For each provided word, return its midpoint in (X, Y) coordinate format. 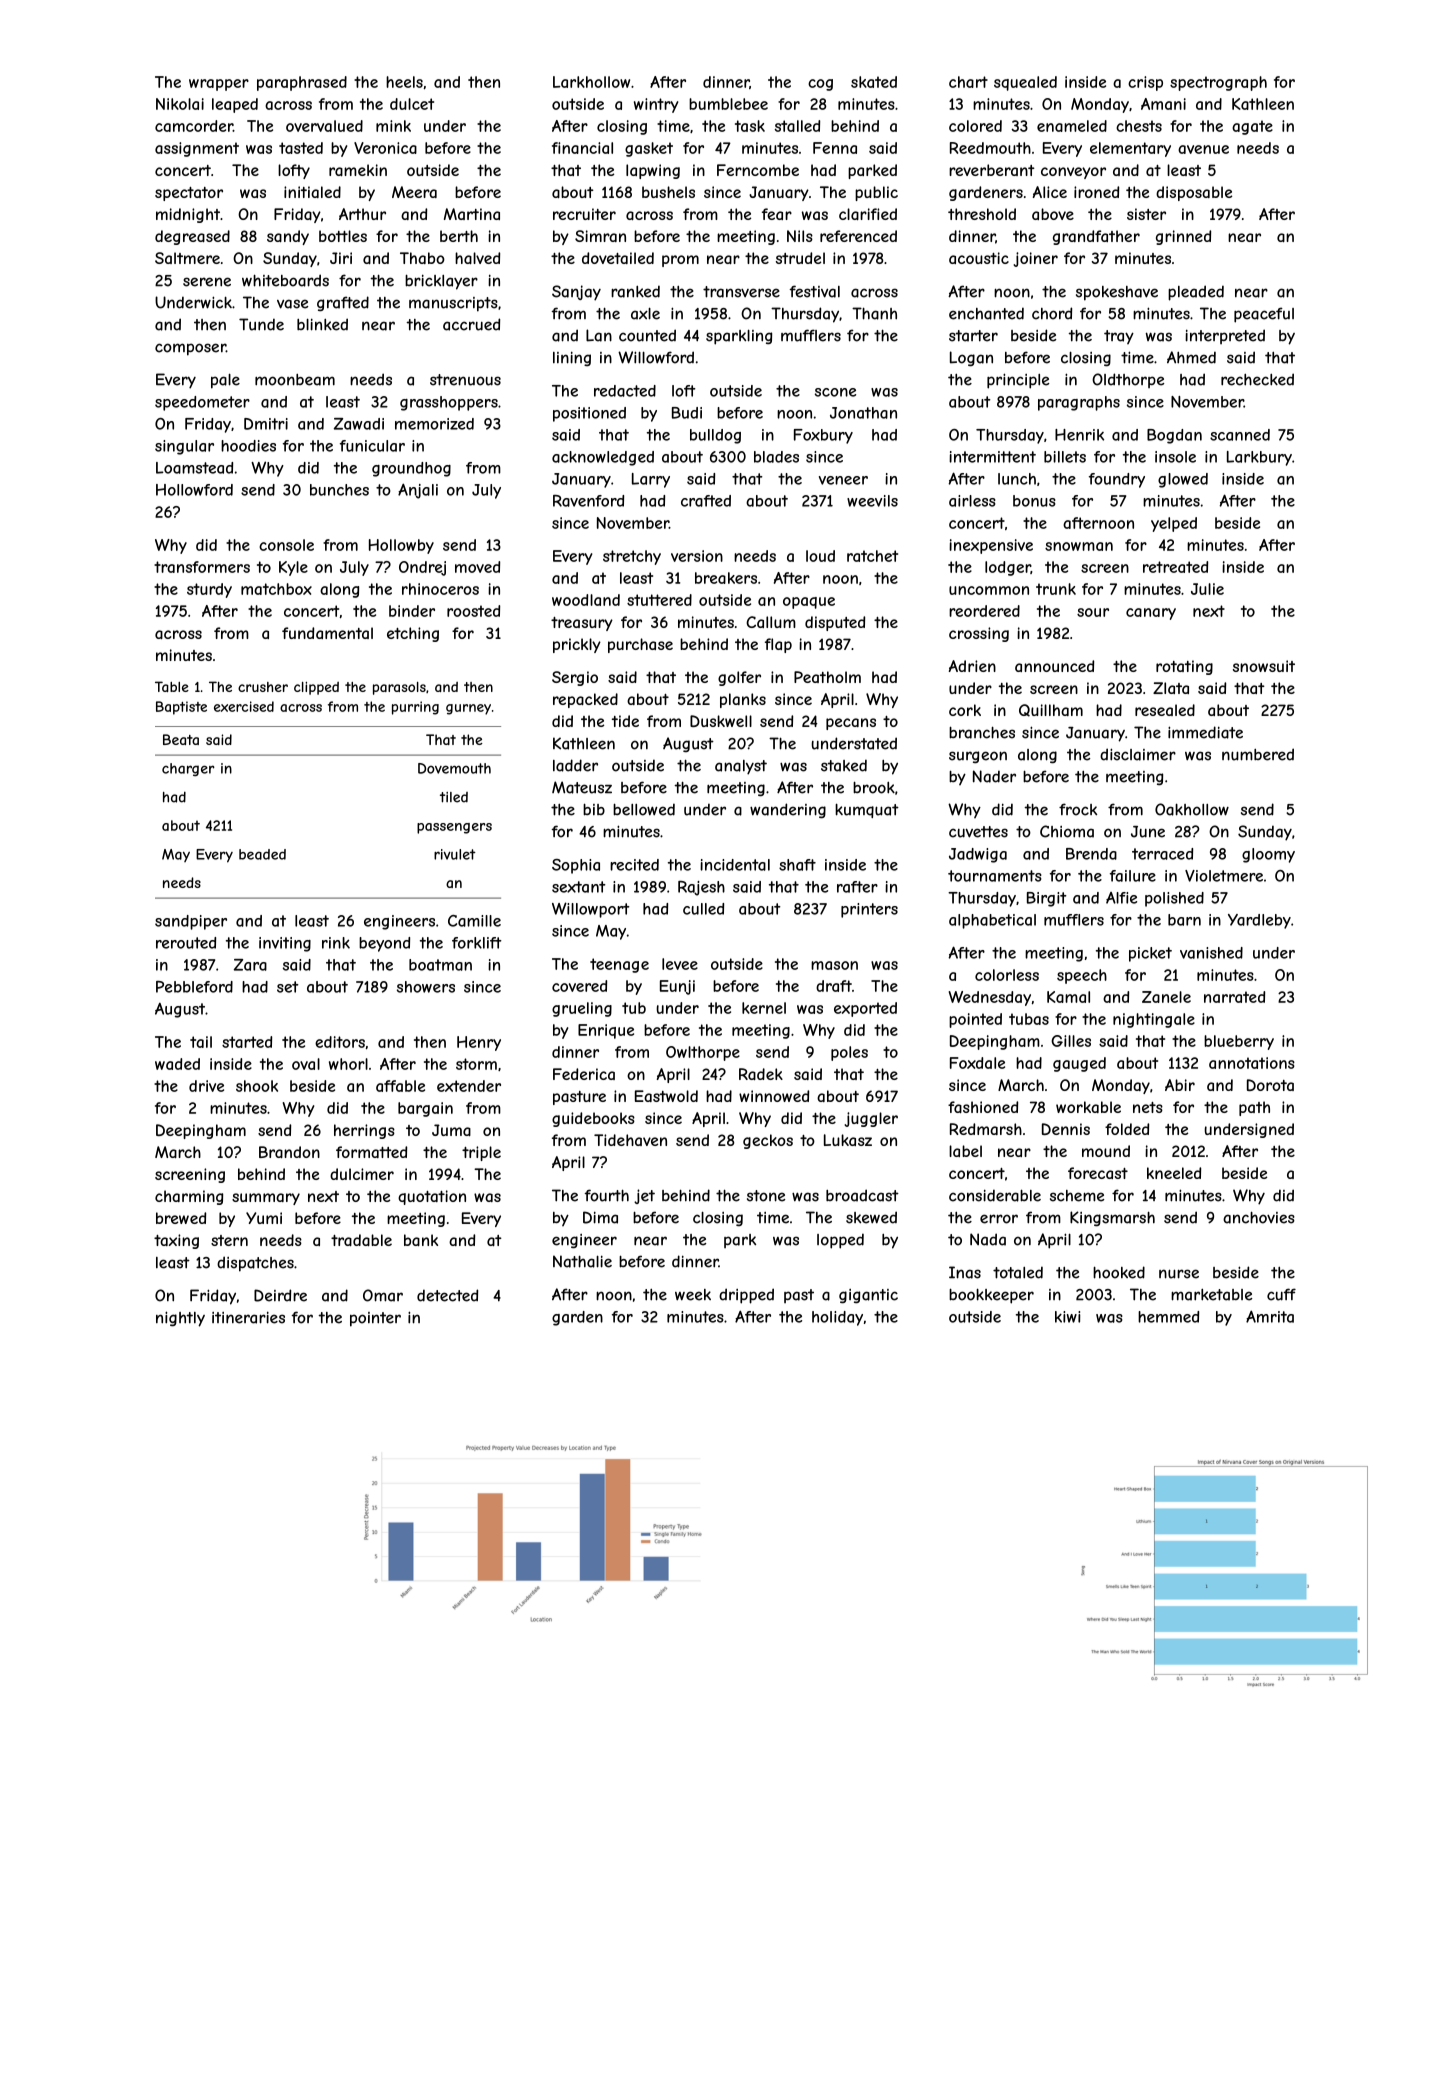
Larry (651, 480)
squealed (1025, 83)
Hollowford (194, 490)
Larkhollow (591, 82)
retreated (1175, 567)
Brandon (289, 1152)
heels (404, 82)
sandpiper (191, 922)
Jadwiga (978, 855)
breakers (726, 578)
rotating (1184, 667)
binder (412, 611)
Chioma (1067, 831)
